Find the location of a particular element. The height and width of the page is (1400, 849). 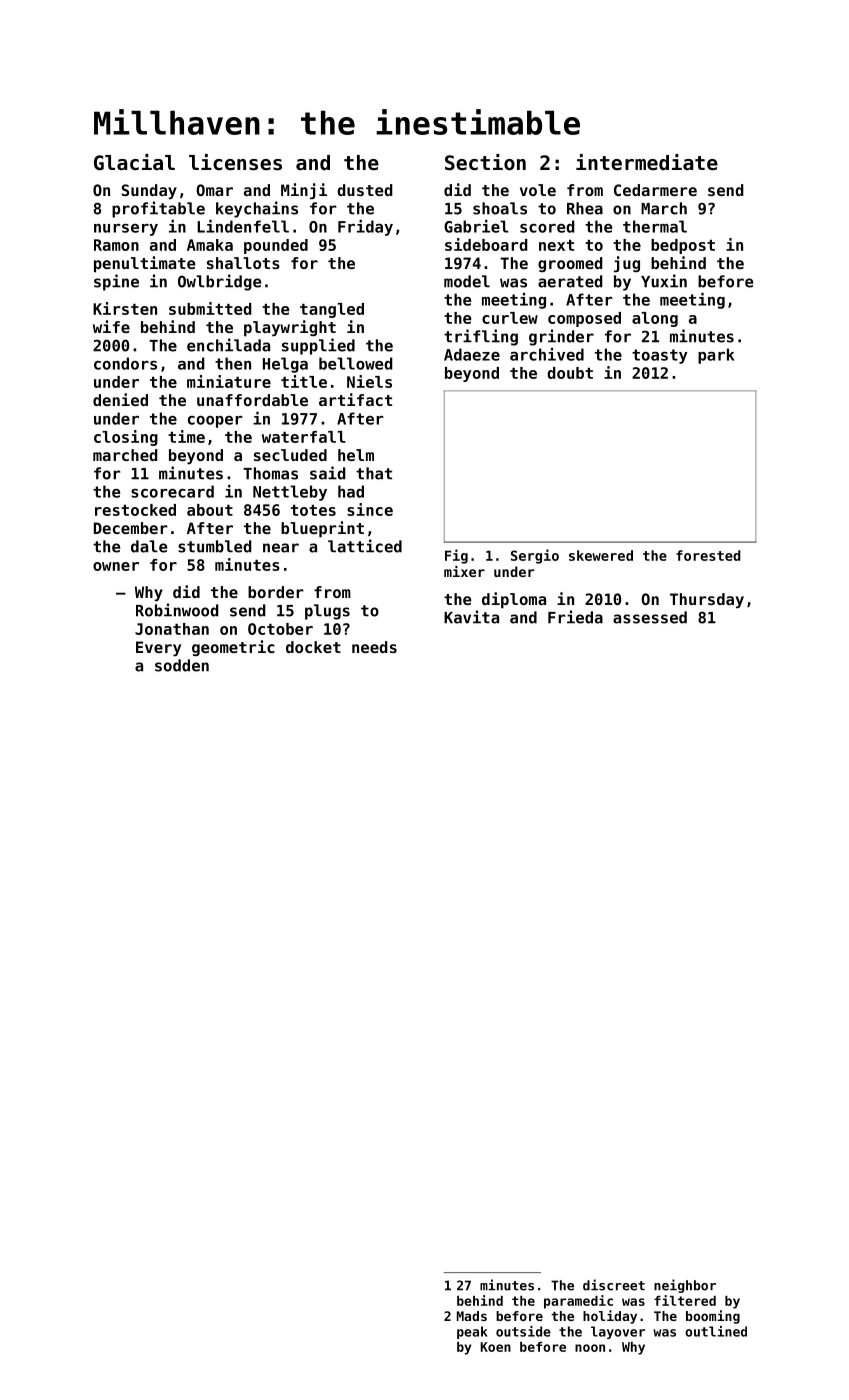

sodden is located at coordinates (182, 665).
